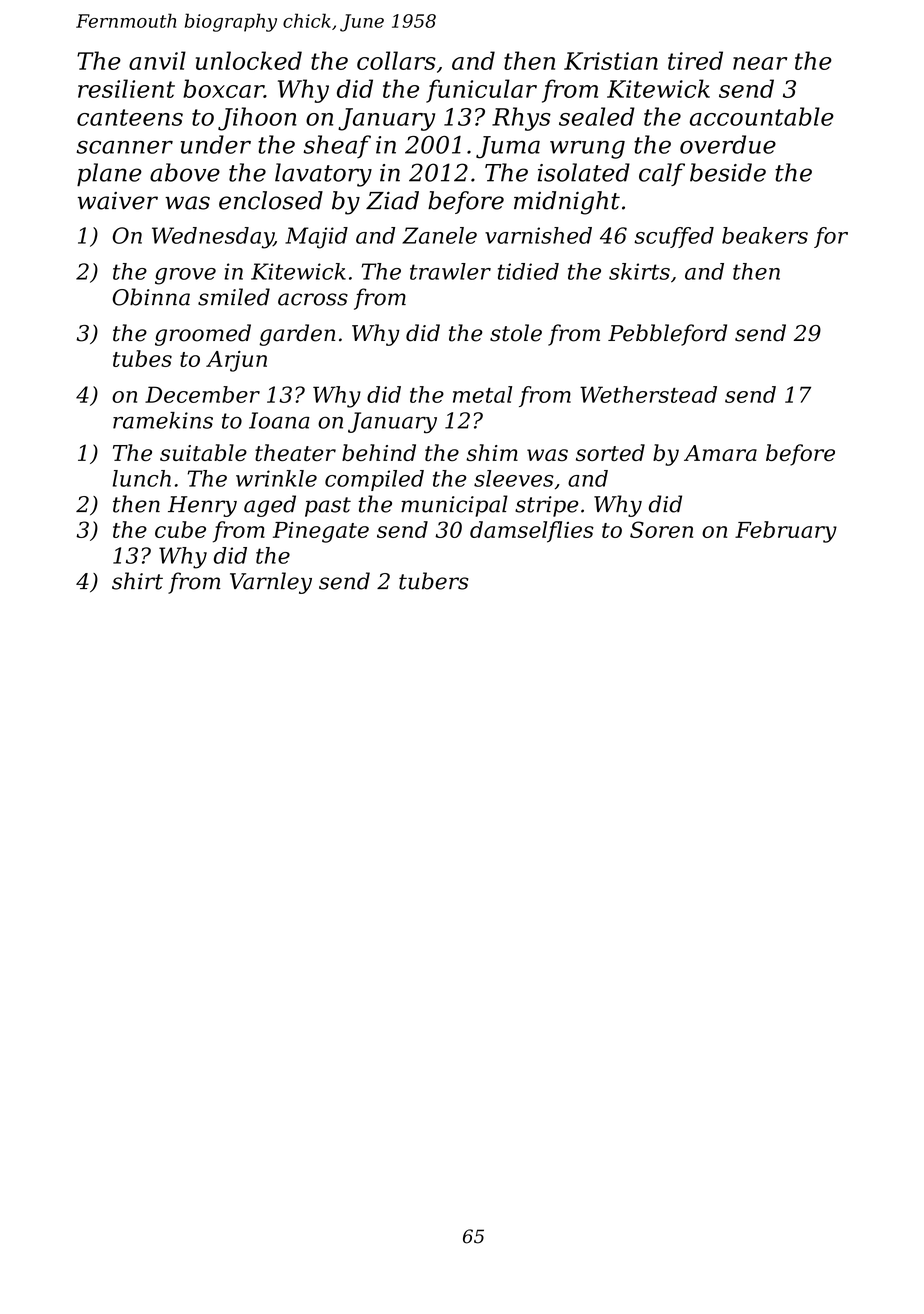 This screenshot has width=924, height=1314. I want to click on Obinna, so click(151, 297).
